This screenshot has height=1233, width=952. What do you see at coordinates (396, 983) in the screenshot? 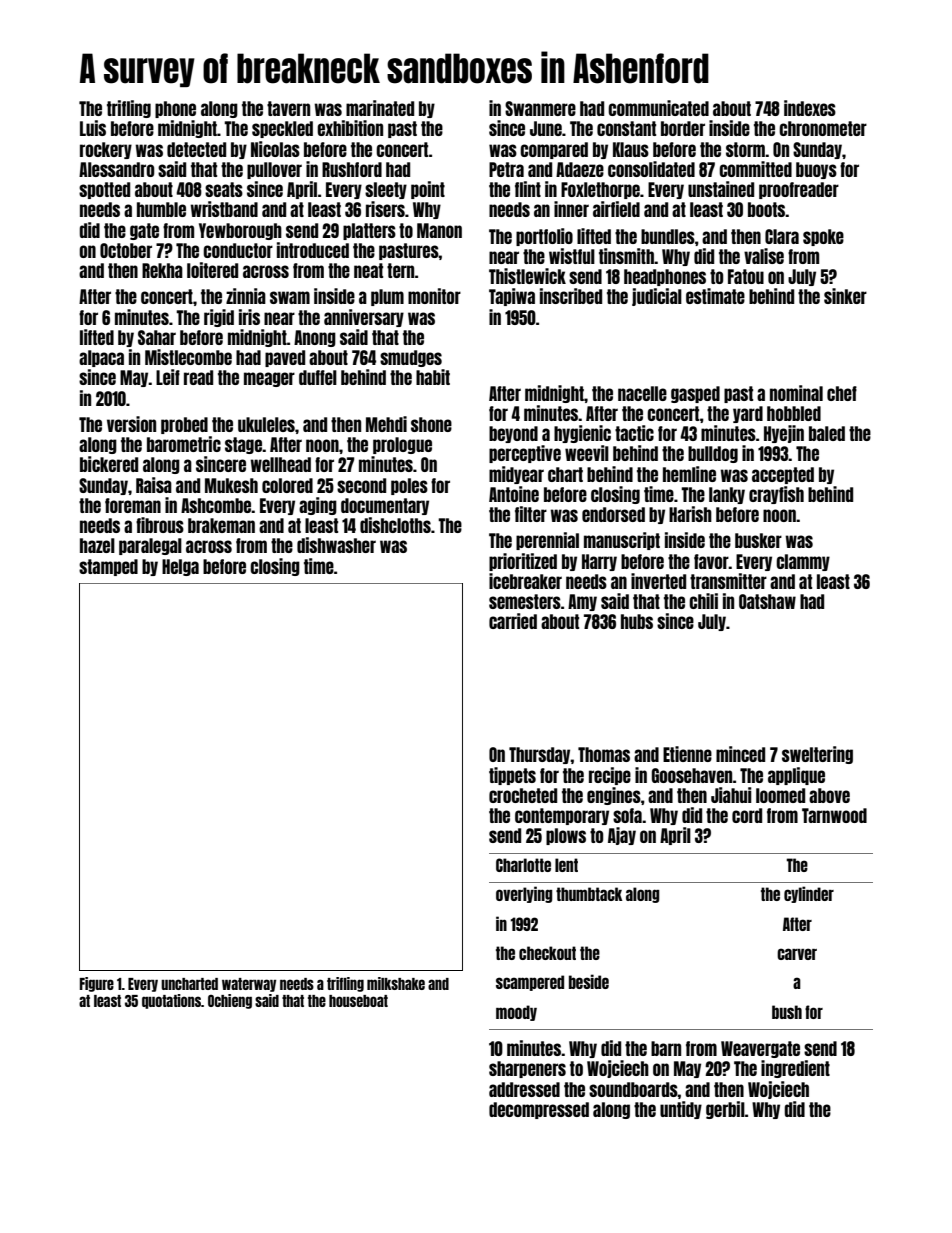
I see `milkshake` at bounding box center [396, 983].
